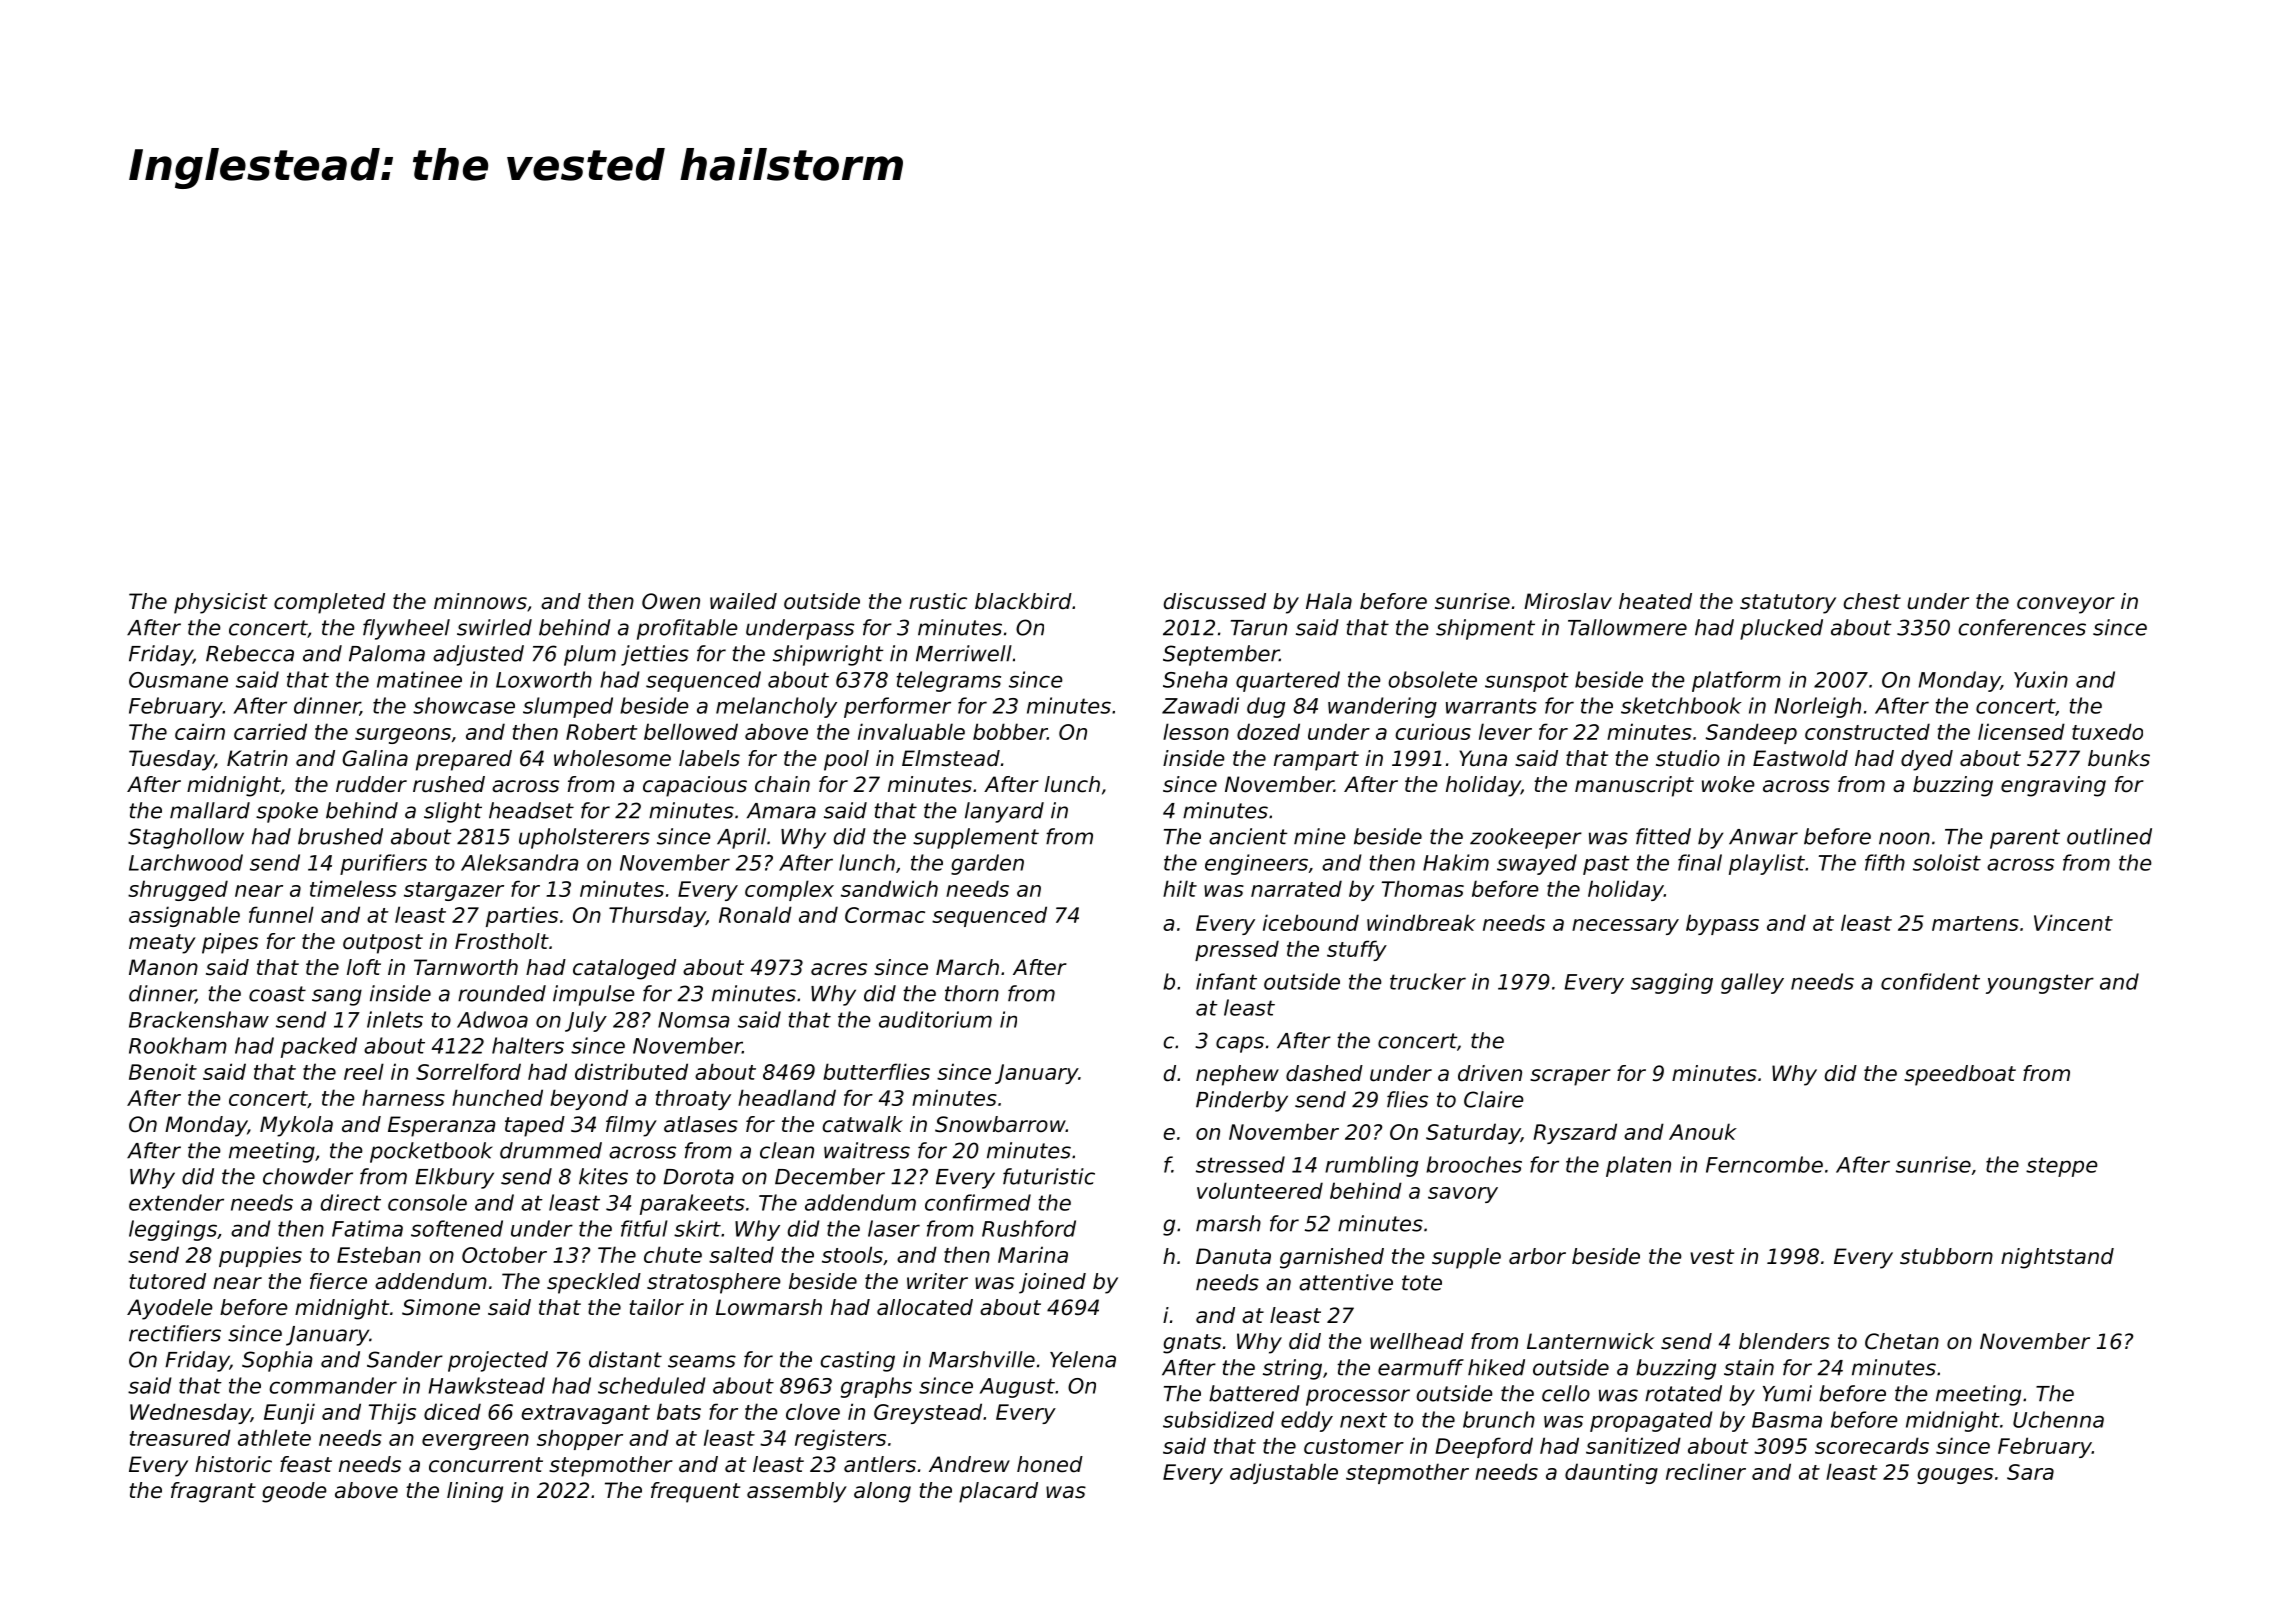 This document has width=2282, height=1614. What do you see at coordinates (250, 653) in the document?
I see `Rebecca` at bounding box center [250, 653].
